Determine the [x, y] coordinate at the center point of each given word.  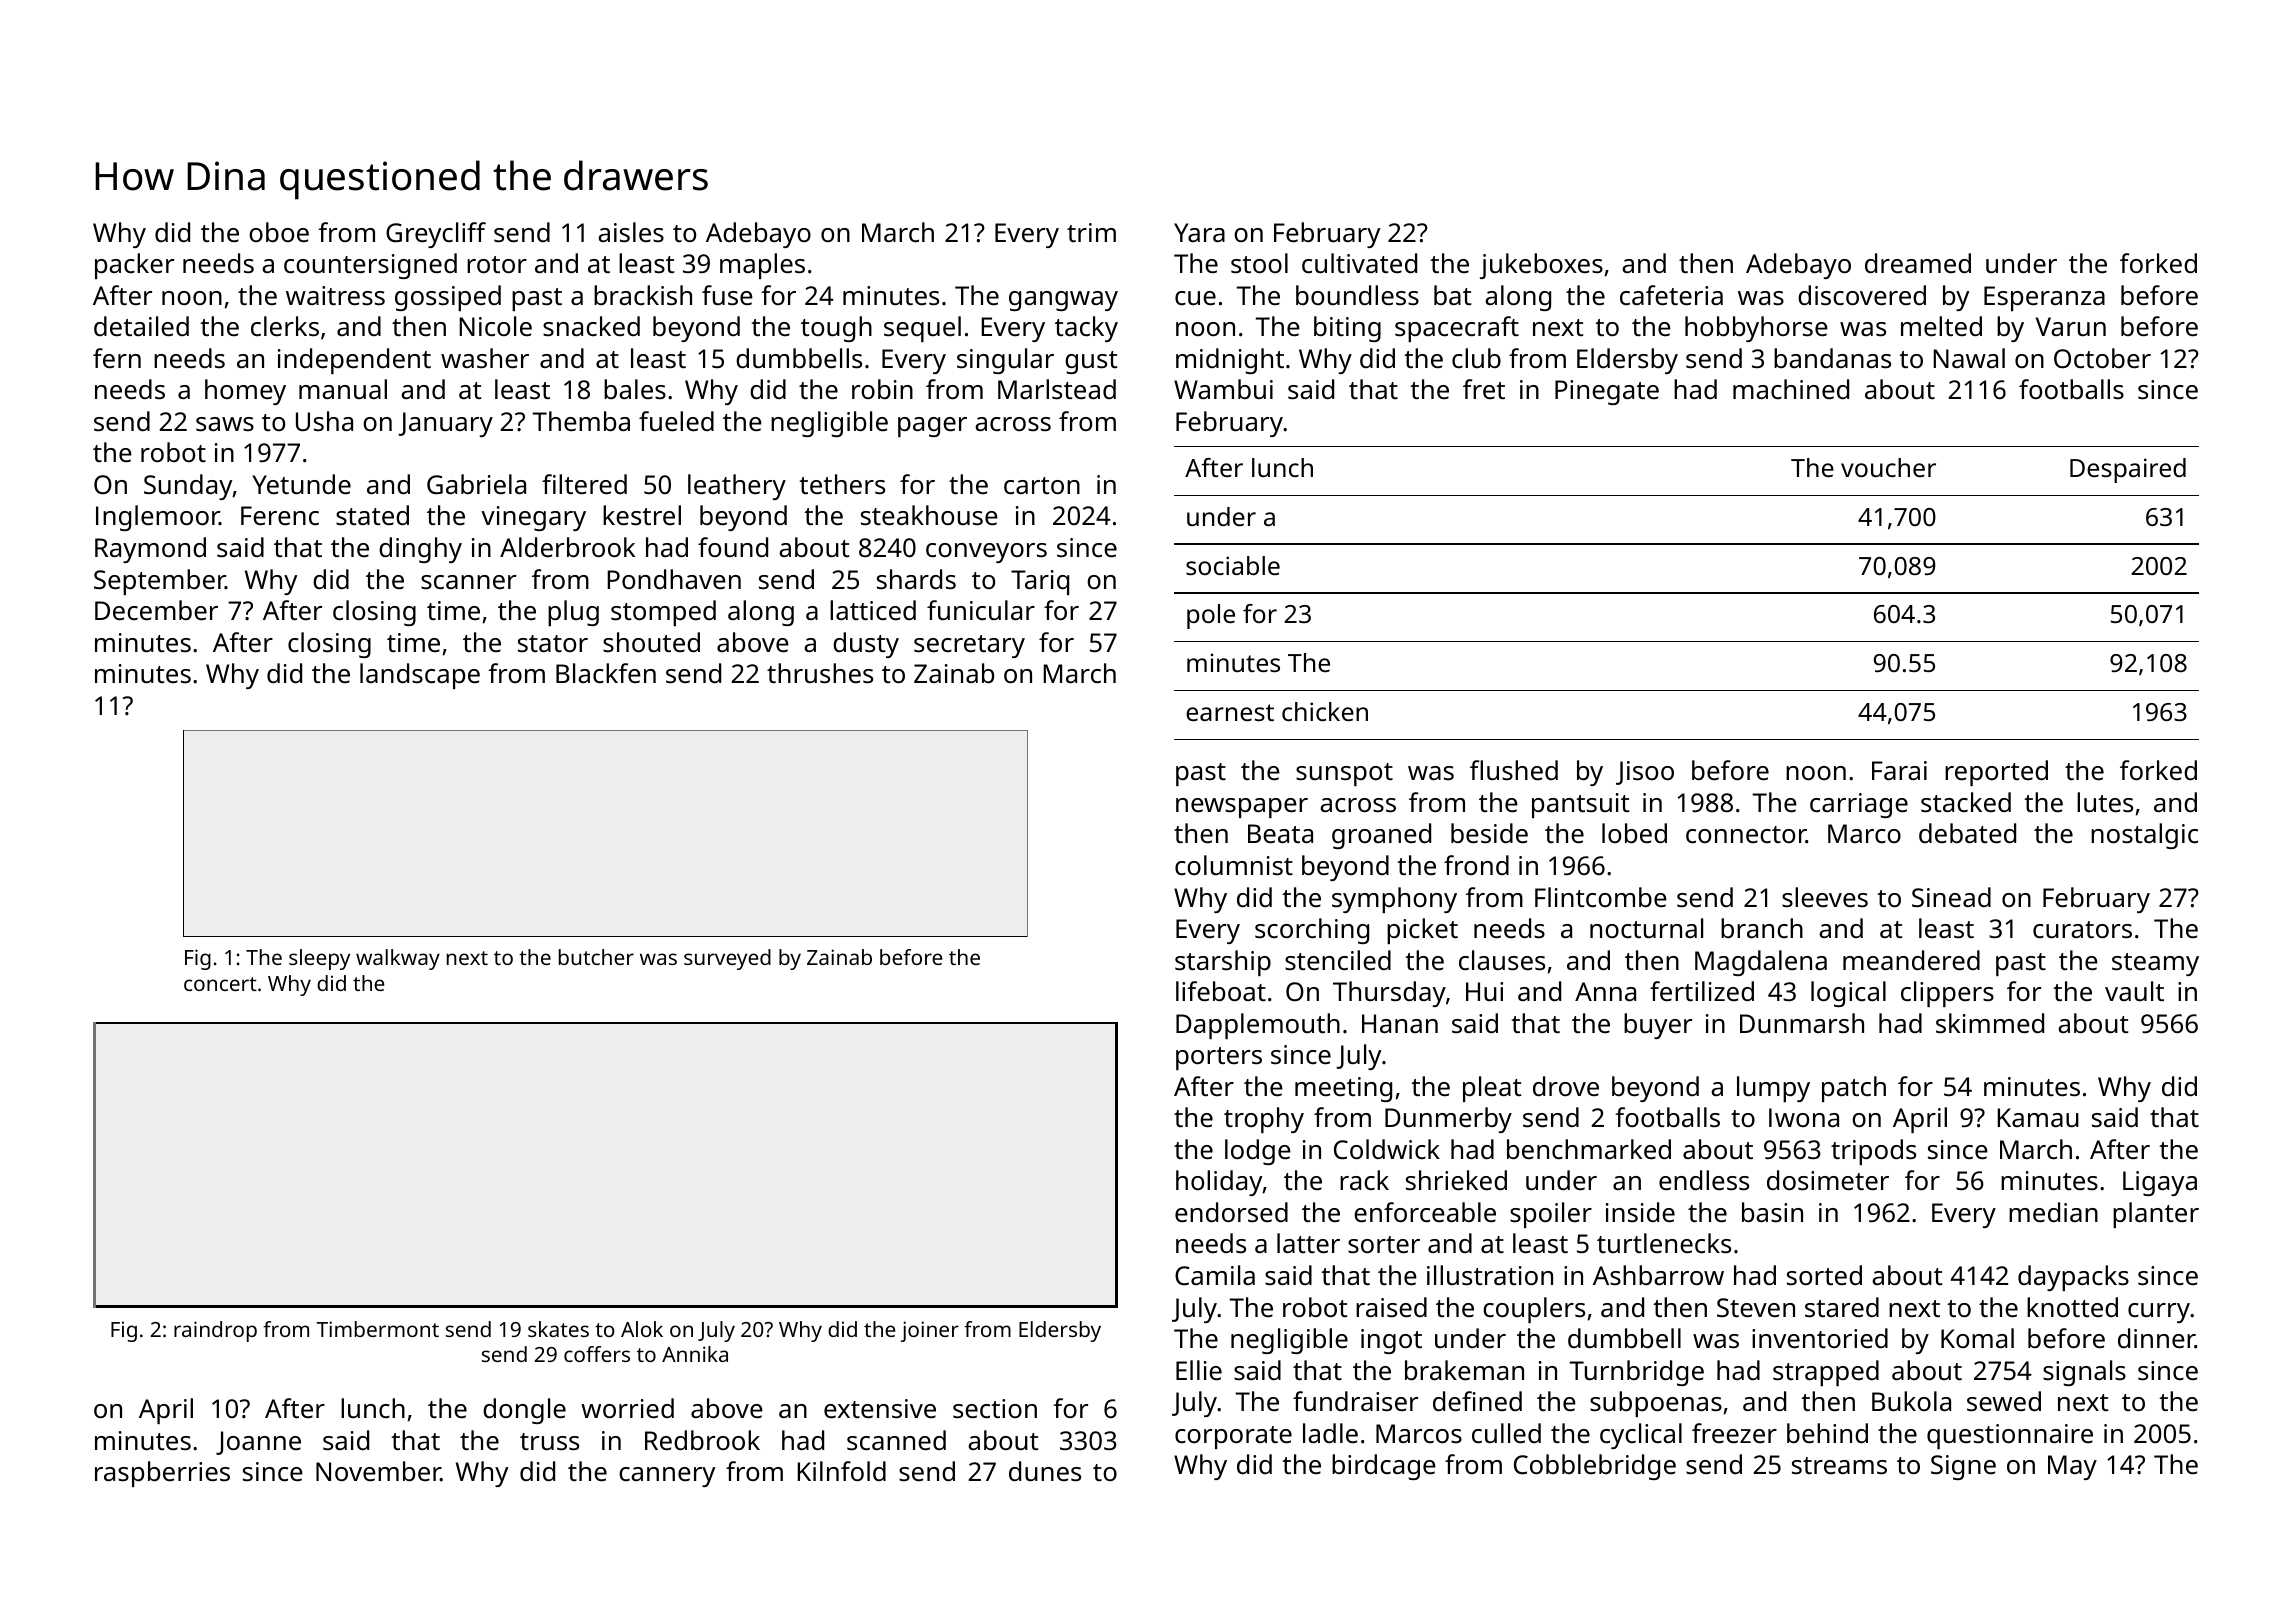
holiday [1219, 1183]
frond [1476, 865]
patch [1854, 1089]
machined [1791, 389]
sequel [922, 329]
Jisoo [1645, 773]
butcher [596, 957]
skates [558, 1329]
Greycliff [436, 235]
